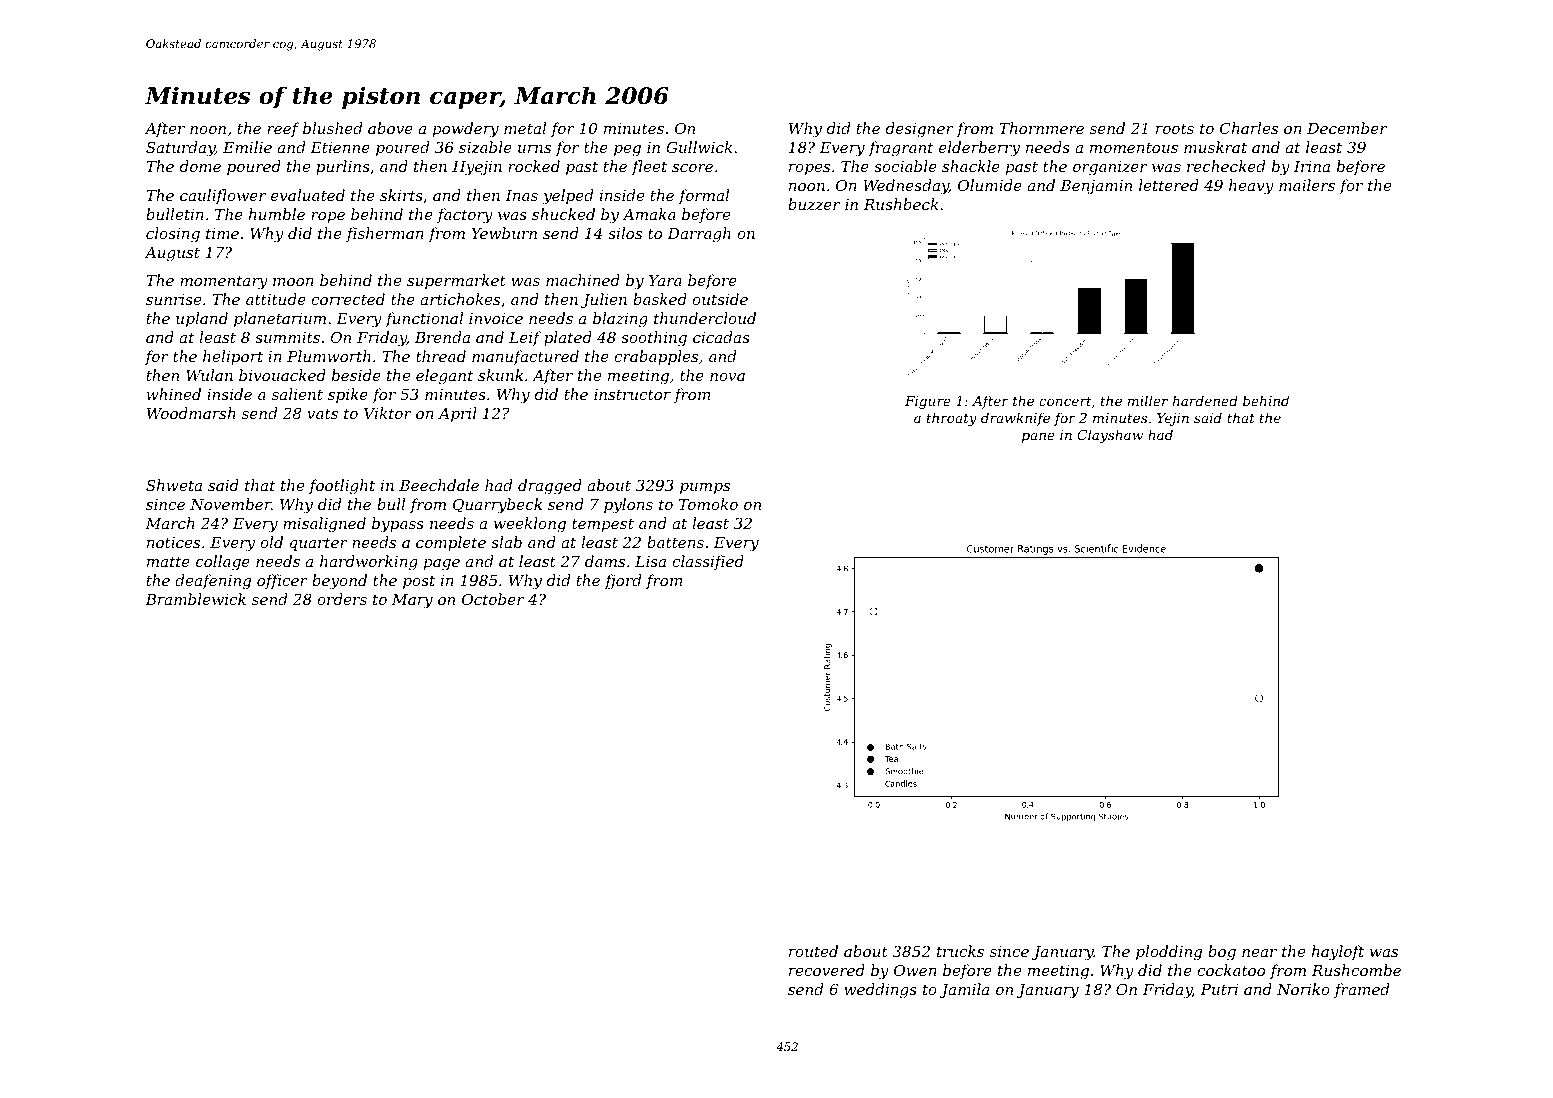 Image resolution: width=1553 pixels, height=1098 pixels. Describe the element at coordinates (1338, 953) in the document. I see `hayloft` at that location.
